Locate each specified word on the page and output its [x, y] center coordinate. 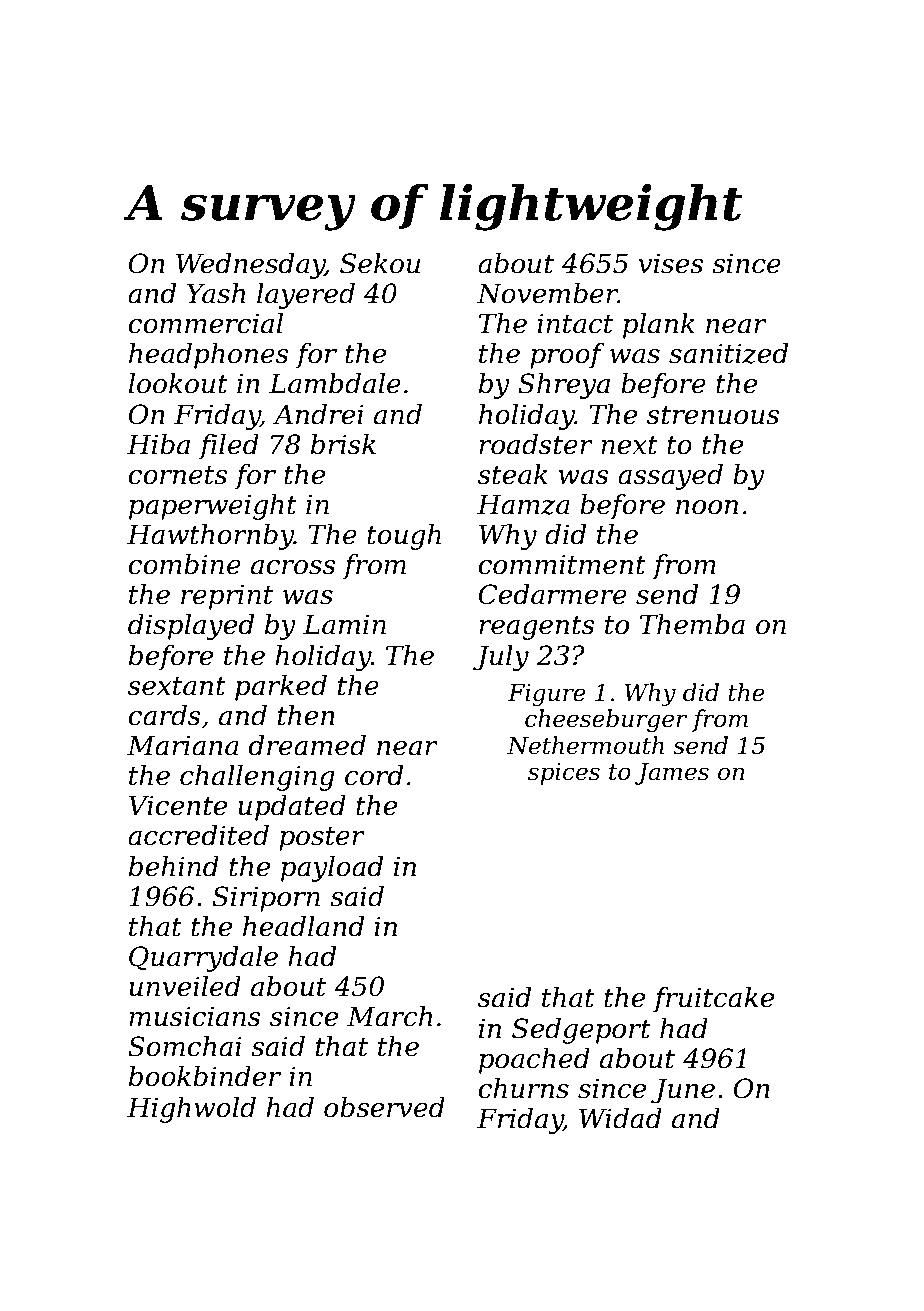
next [629, 445]
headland [303, 926]
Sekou [380, 263]
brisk [343, 444]
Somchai [185, 1046]
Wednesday [250, 266]
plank [659, 326]
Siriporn [266, 899]
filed [229, 447]
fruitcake [713, 1000]
